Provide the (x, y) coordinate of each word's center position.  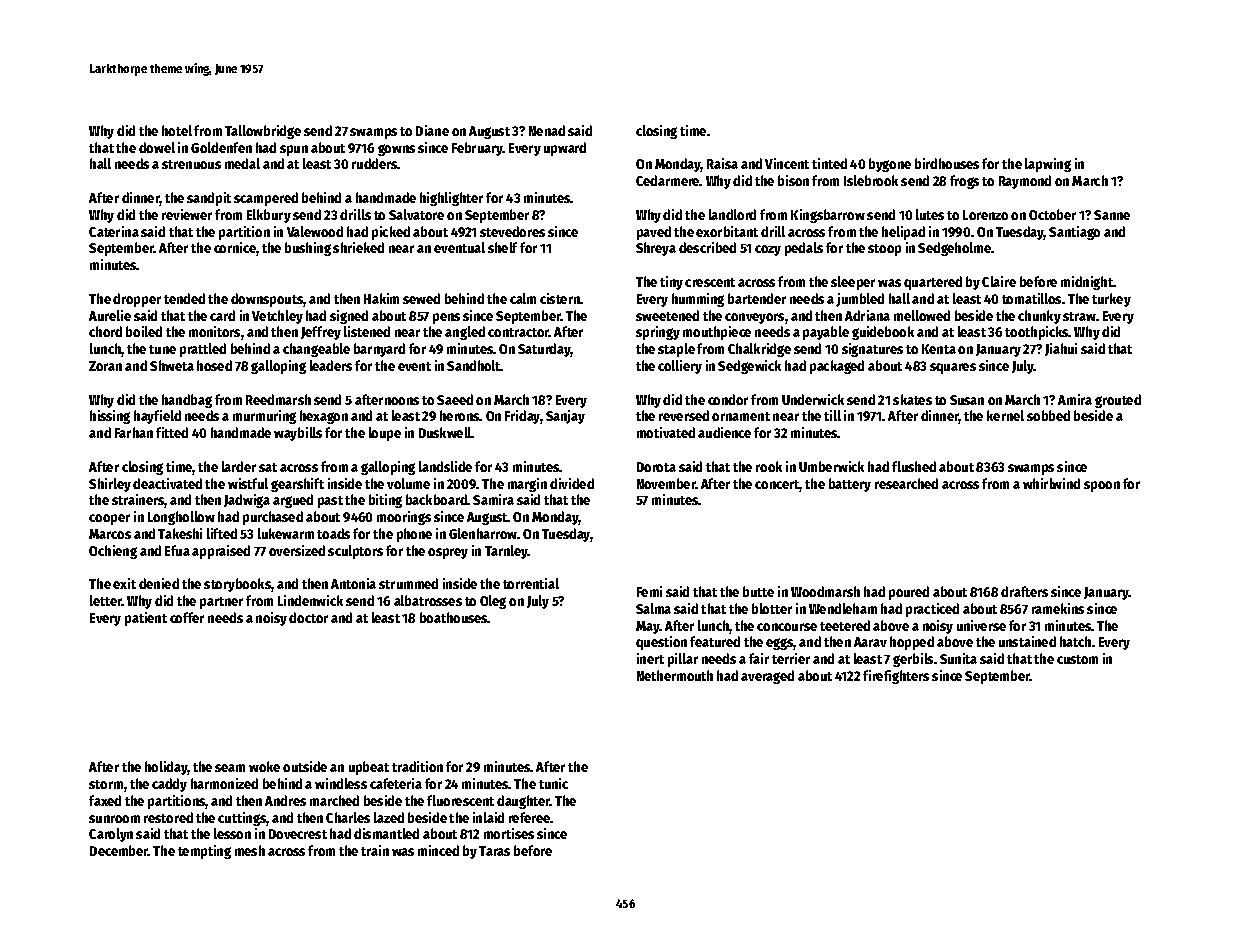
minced (438, 850)
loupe (385, 434)
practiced (932, 610)
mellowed (922, 315)
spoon (1102, 486)
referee (530, 817)
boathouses (454, 617)
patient (146, 619)
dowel (157, 147)
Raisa (722, 163)
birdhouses (947, 163)
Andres (285, 800)
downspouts (267, 300)
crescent (710, 282)
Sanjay (565, 417)
